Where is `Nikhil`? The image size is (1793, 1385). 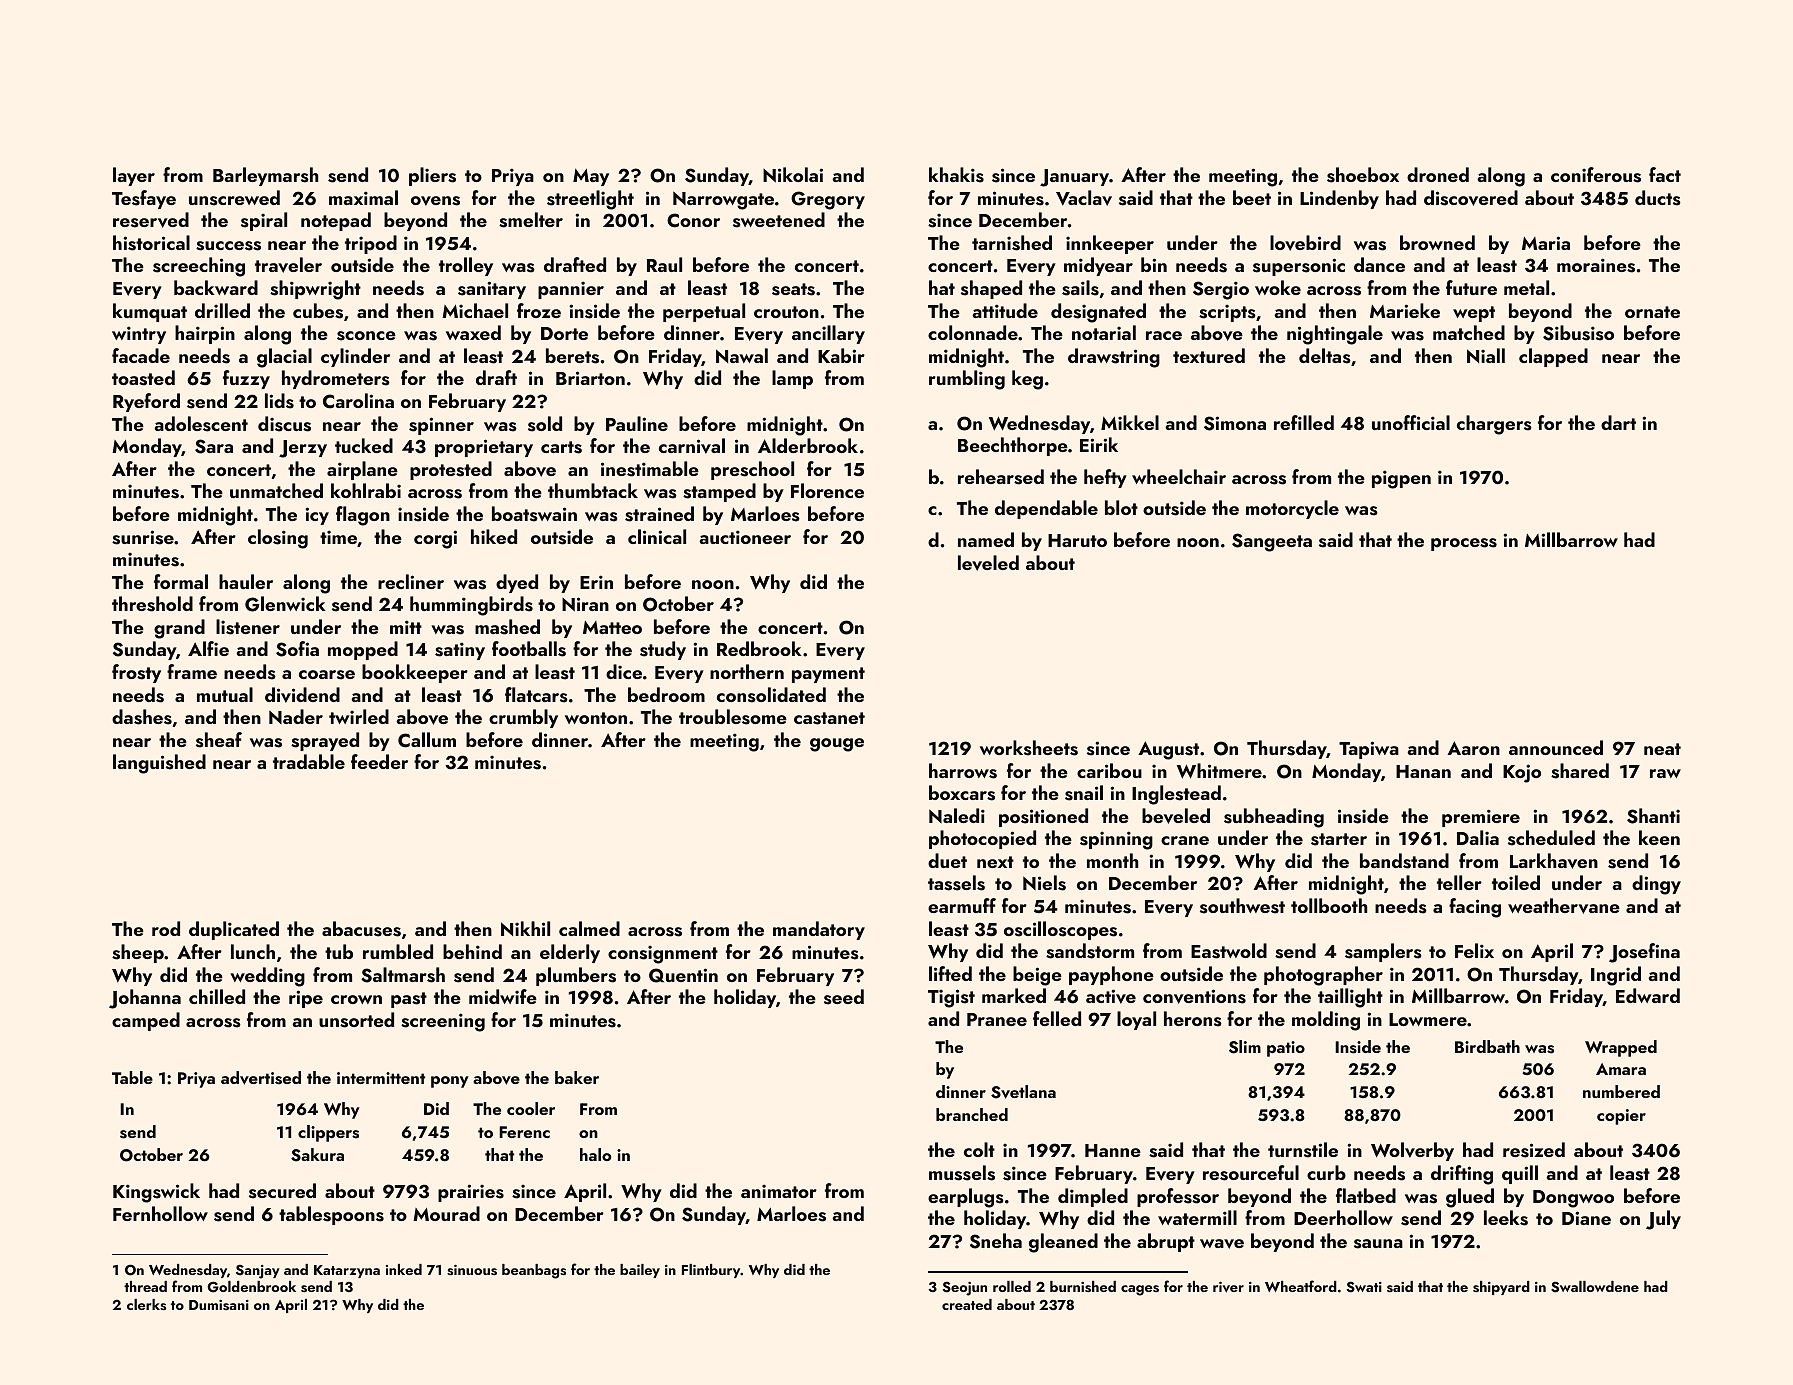
Nikhil is located at coordinates (525, 928).
